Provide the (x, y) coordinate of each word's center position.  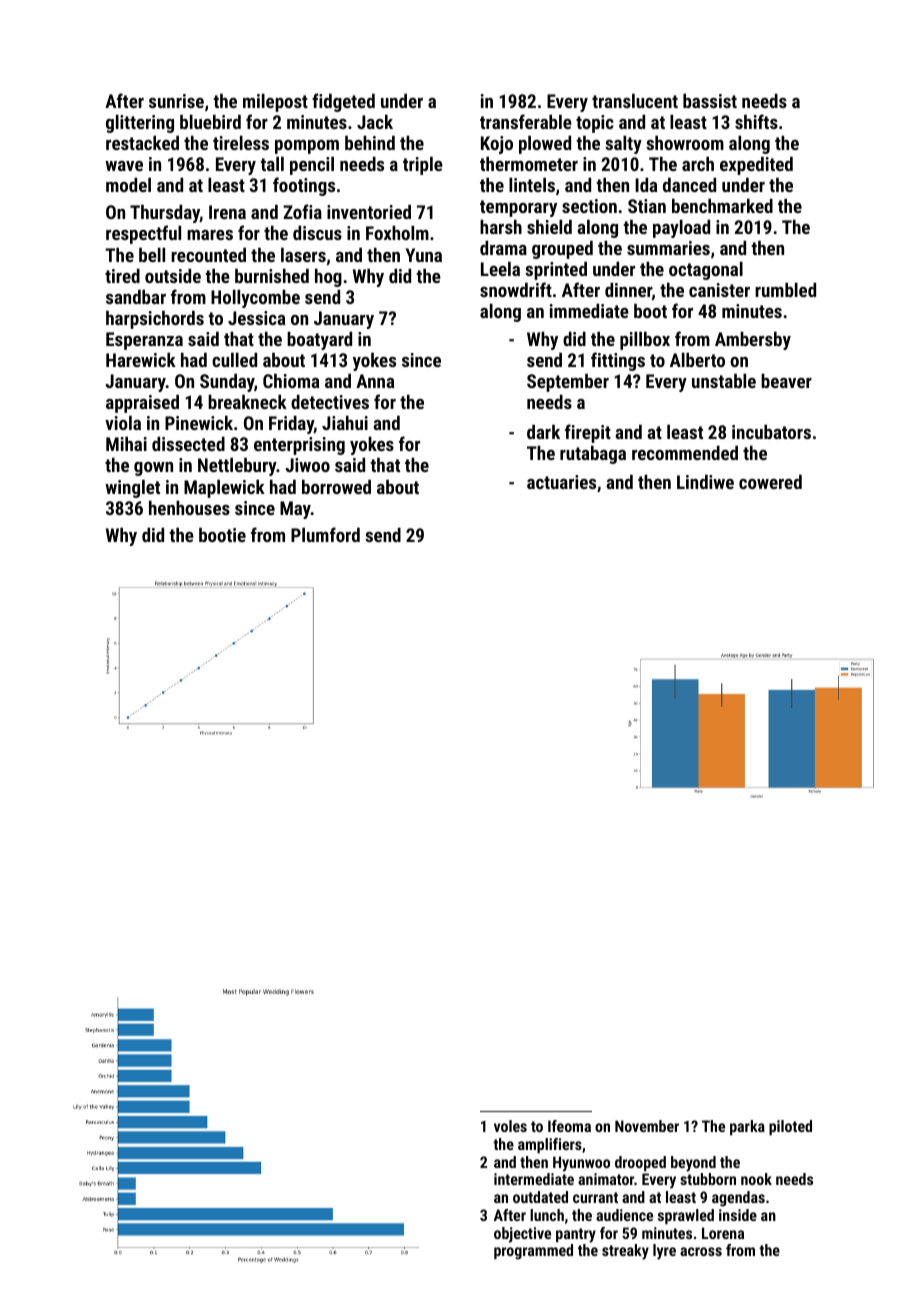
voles (510, 1126)
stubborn (708, 1179)
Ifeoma (569, 1126)
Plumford (325, 534)
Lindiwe (705, 481)
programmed (533, 1252)
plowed (545, 144)
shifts (756, 121)
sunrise (176, 101)
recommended (685, 452)
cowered (770, 481)
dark (543, 431)
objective (522, 1235)
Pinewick (199, 422)
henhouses (189, 507)
